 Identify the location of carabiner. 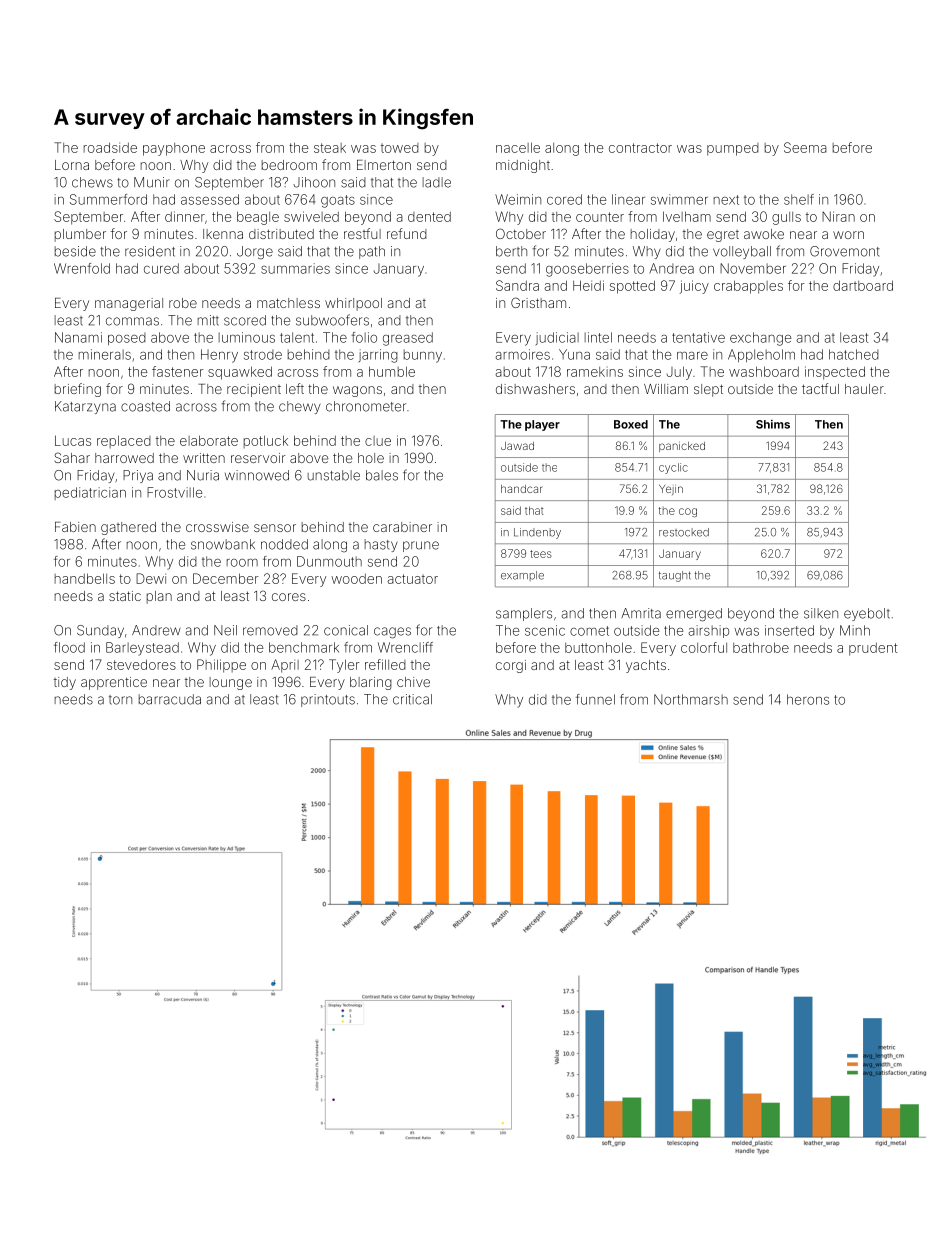
(402, 527).
